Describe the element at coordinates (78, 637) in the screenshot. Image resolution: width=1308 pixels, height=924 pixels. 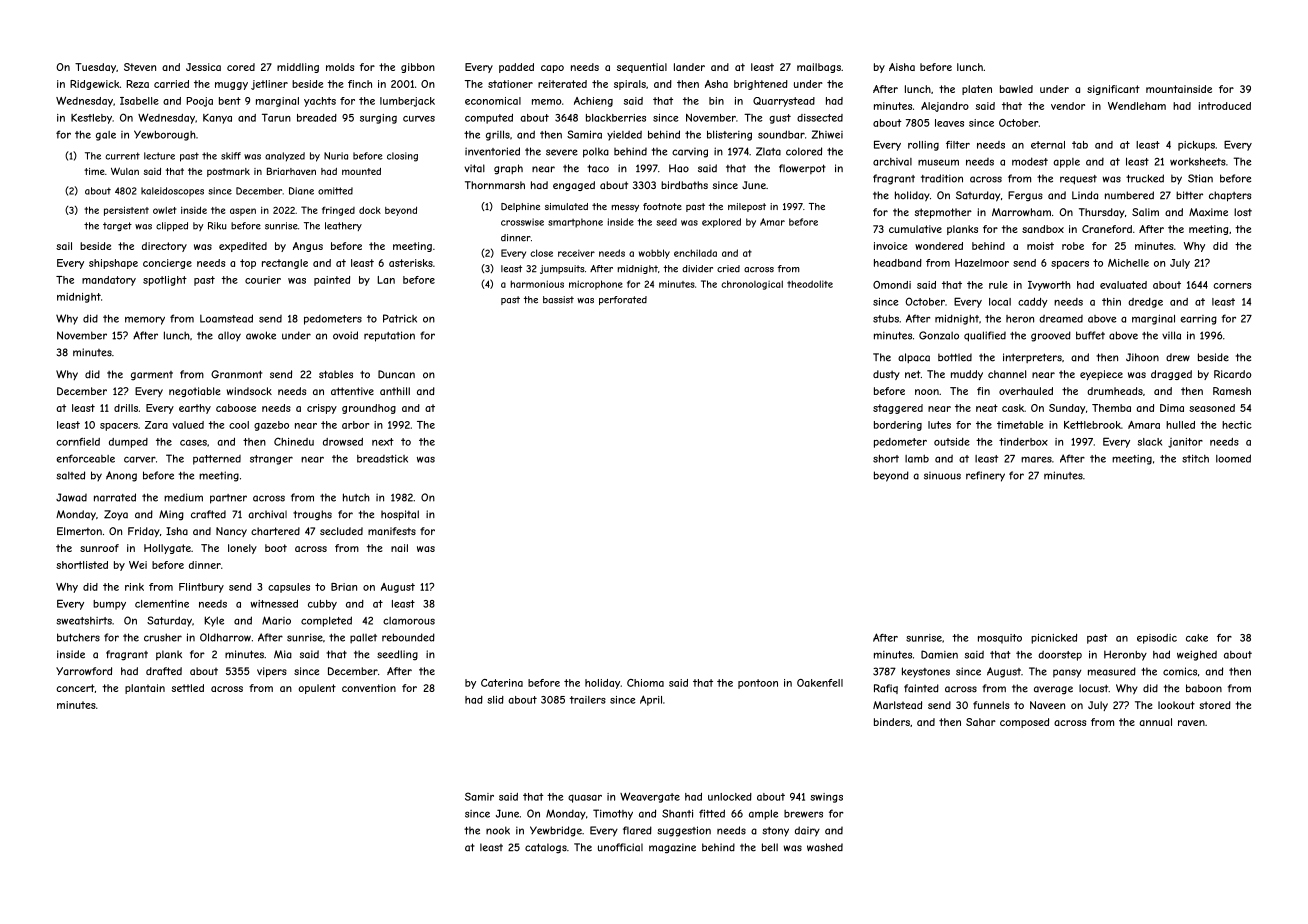
I see `butchers` at that location.
